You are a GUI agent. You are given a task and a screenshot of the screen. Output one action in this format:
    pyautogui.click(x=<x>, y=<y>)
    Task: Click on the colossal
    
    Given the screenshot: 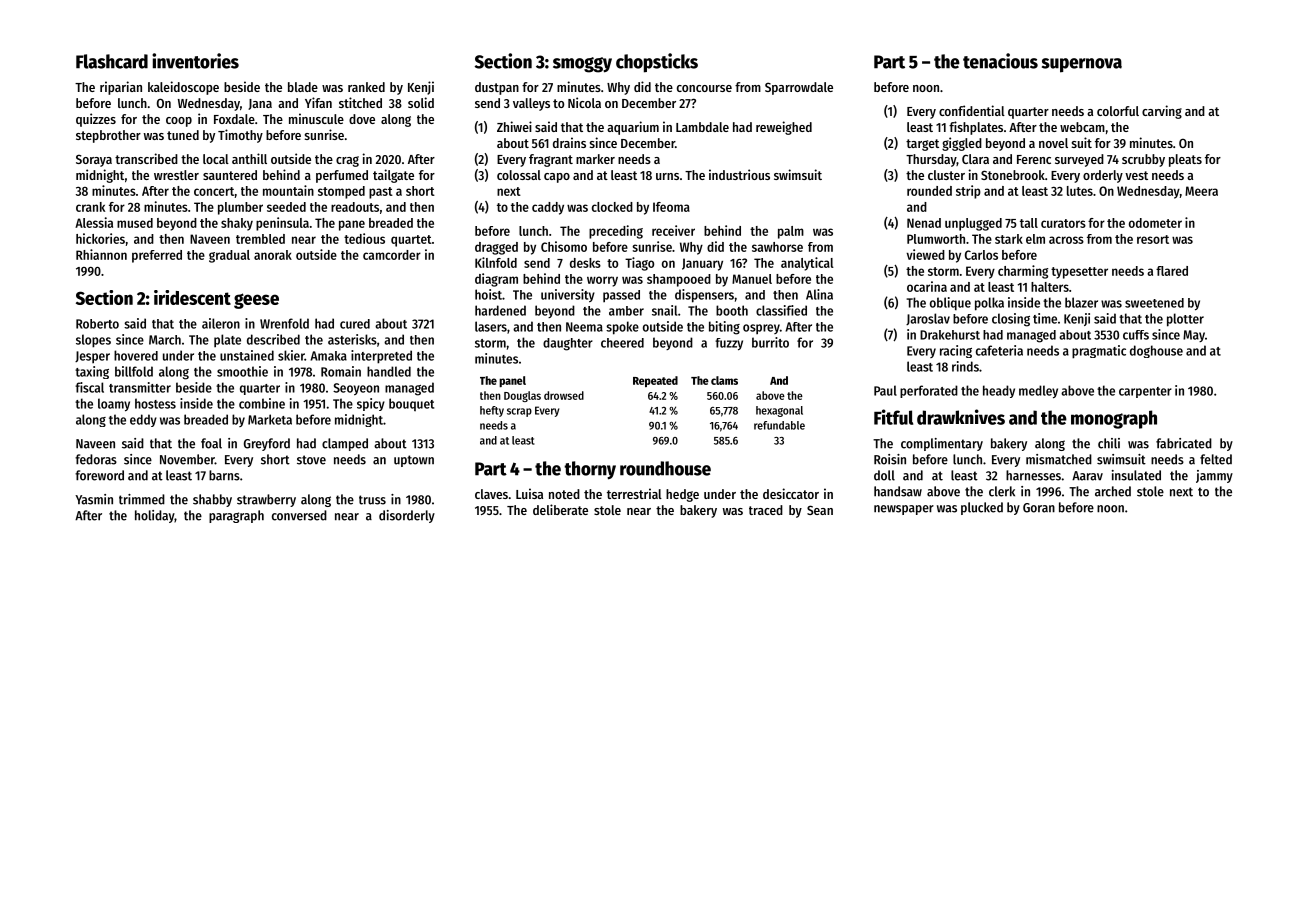 What is the action you would take?
    pyautogui.click(x=519, y=175)
